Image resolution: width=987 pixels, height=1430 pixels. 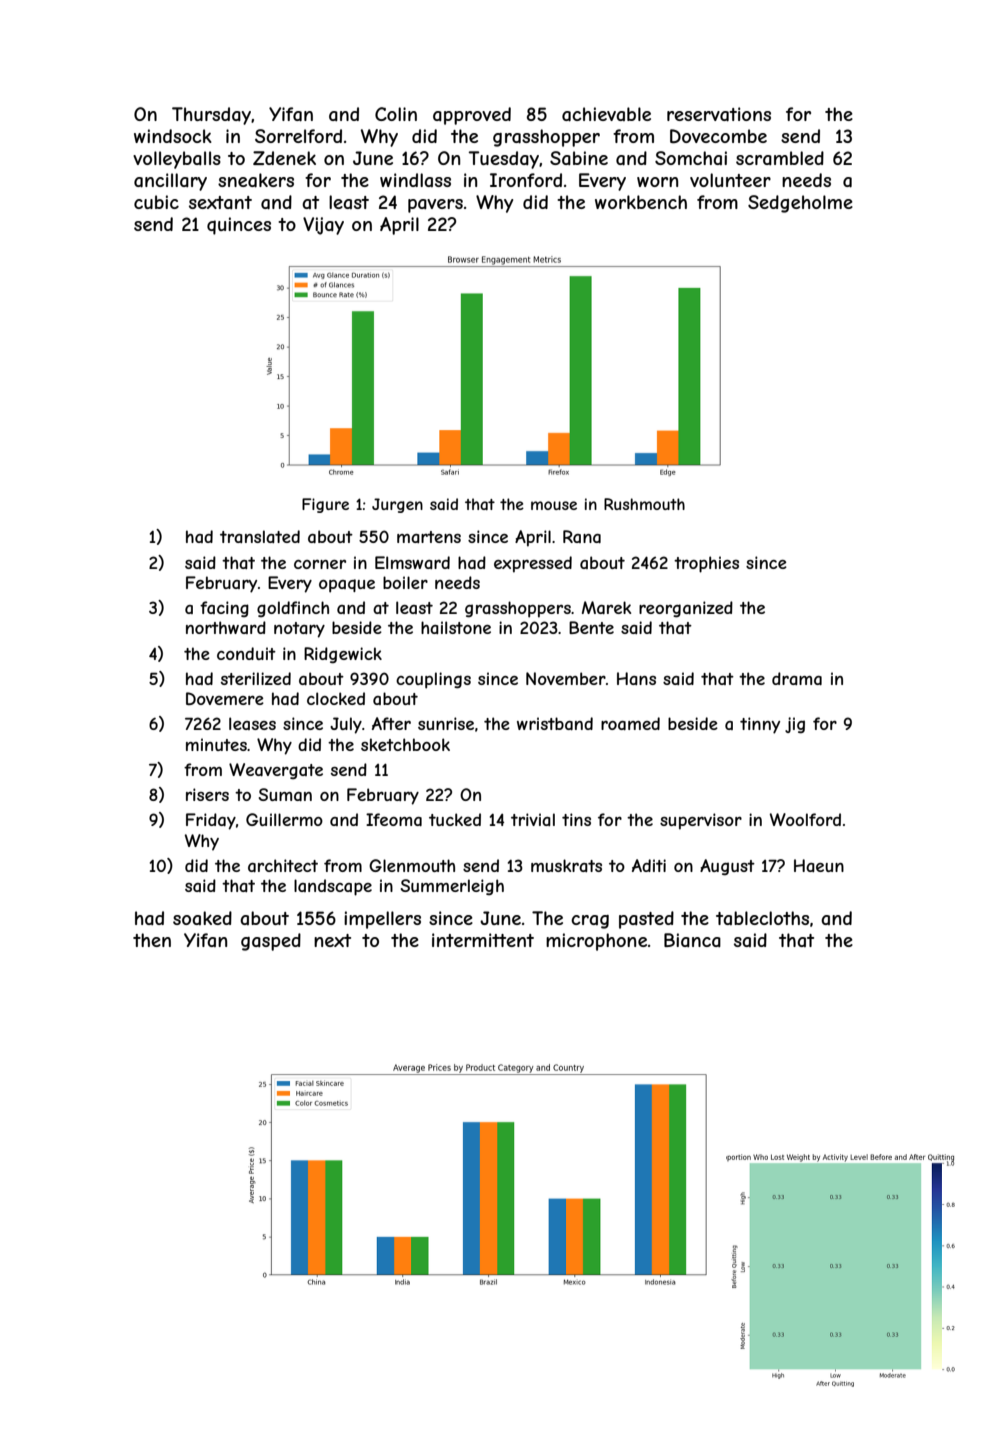 What do you see at coordinates (239, 226) in the page?
I see `quinces` at bounding box center [239, 226].
